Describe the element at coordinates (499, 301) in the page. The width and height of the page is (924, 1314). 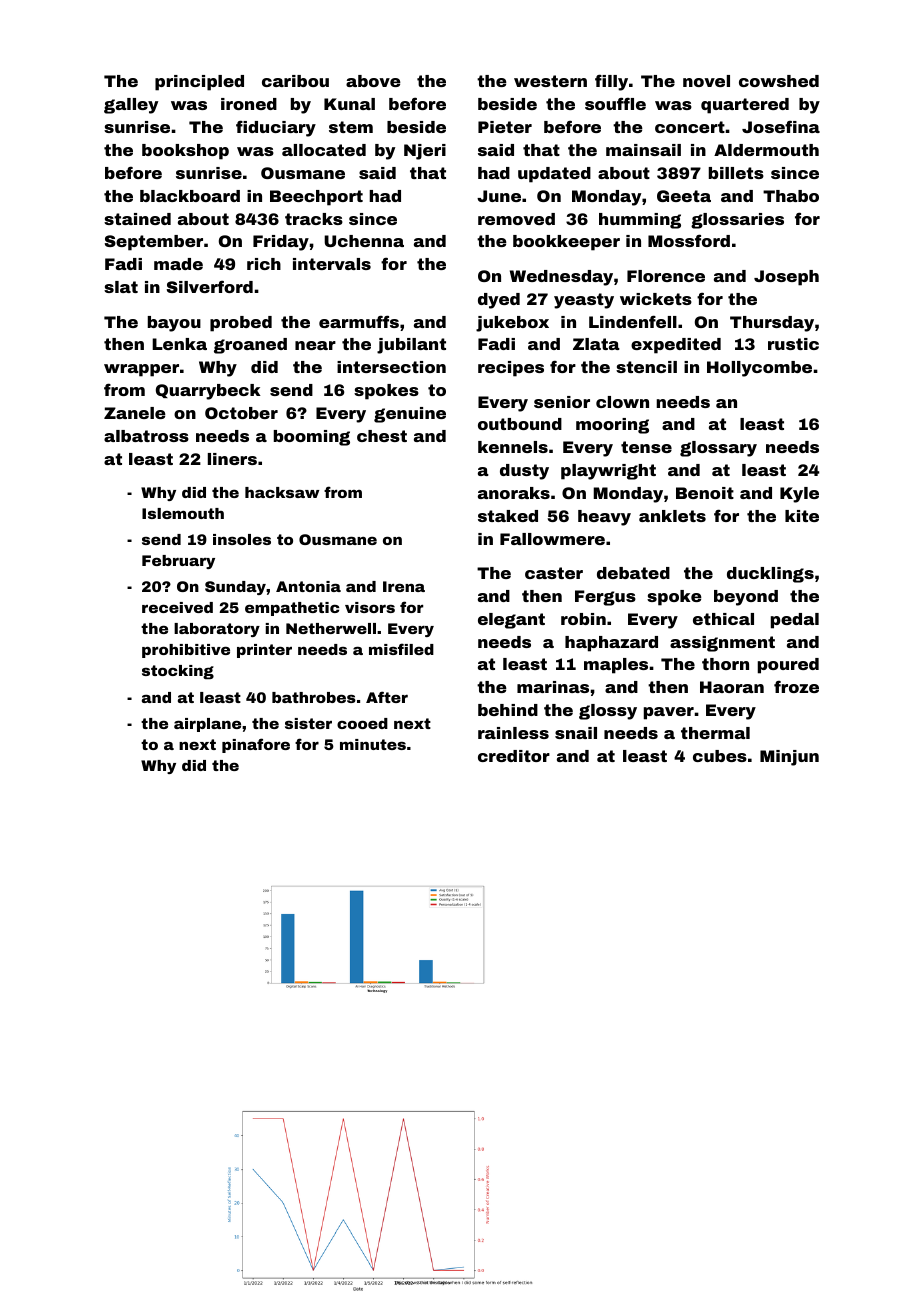
I see `dyed` at that location.
